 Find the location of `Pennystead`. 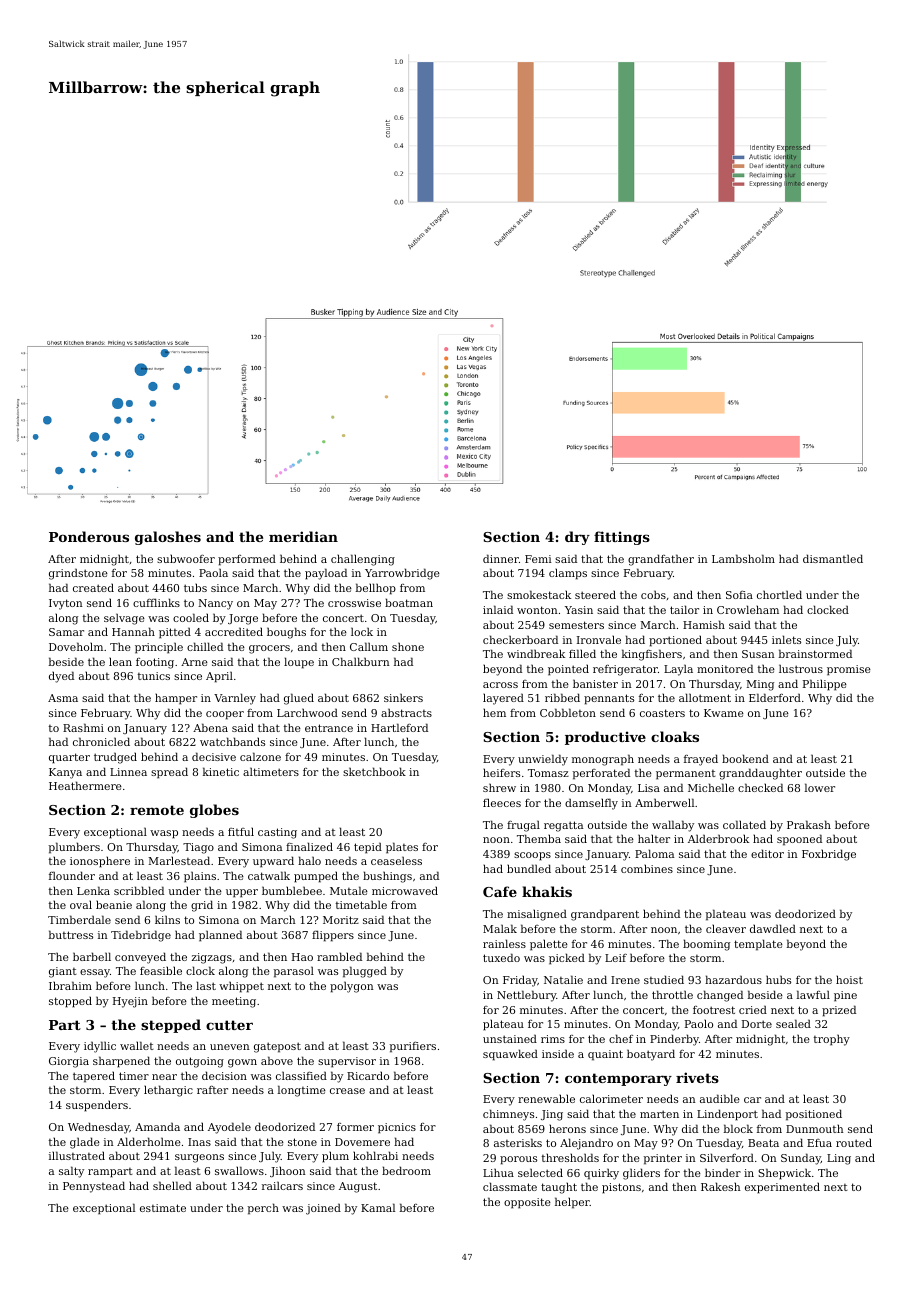

Pennystead is located at coordinates (94, 1187).
